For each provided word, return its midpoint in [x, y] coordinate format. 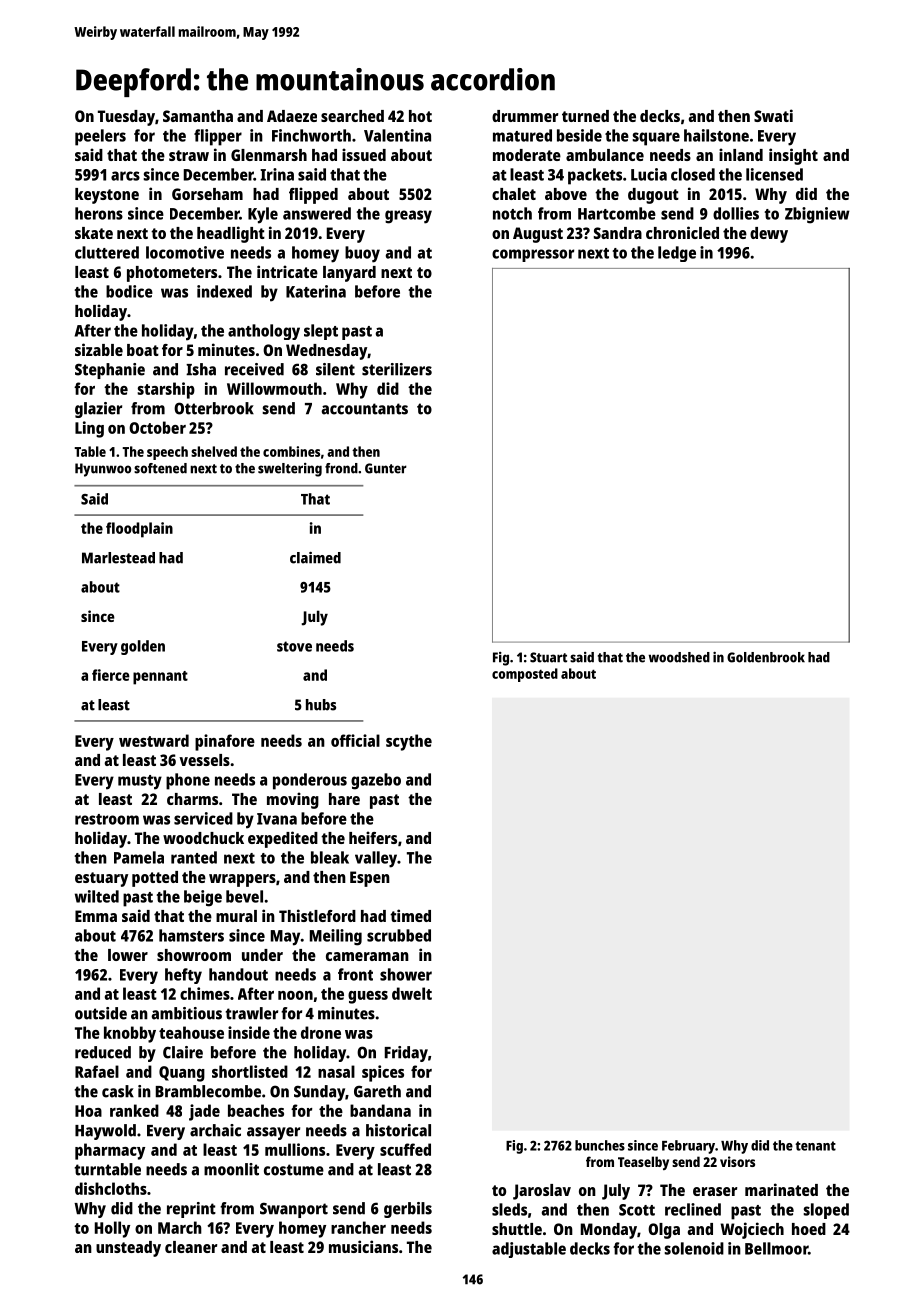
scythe [409, 742]
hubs [321, 705]
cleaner [191, 1247]
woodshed [679, 657]
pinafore [225, 742]
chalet [514, 194]
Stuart [548, 657]
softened [160, 468]
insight [793, 156]
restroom [107, 819]
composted [525, 675]
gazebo [376, 781]
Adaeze [292, 116]
